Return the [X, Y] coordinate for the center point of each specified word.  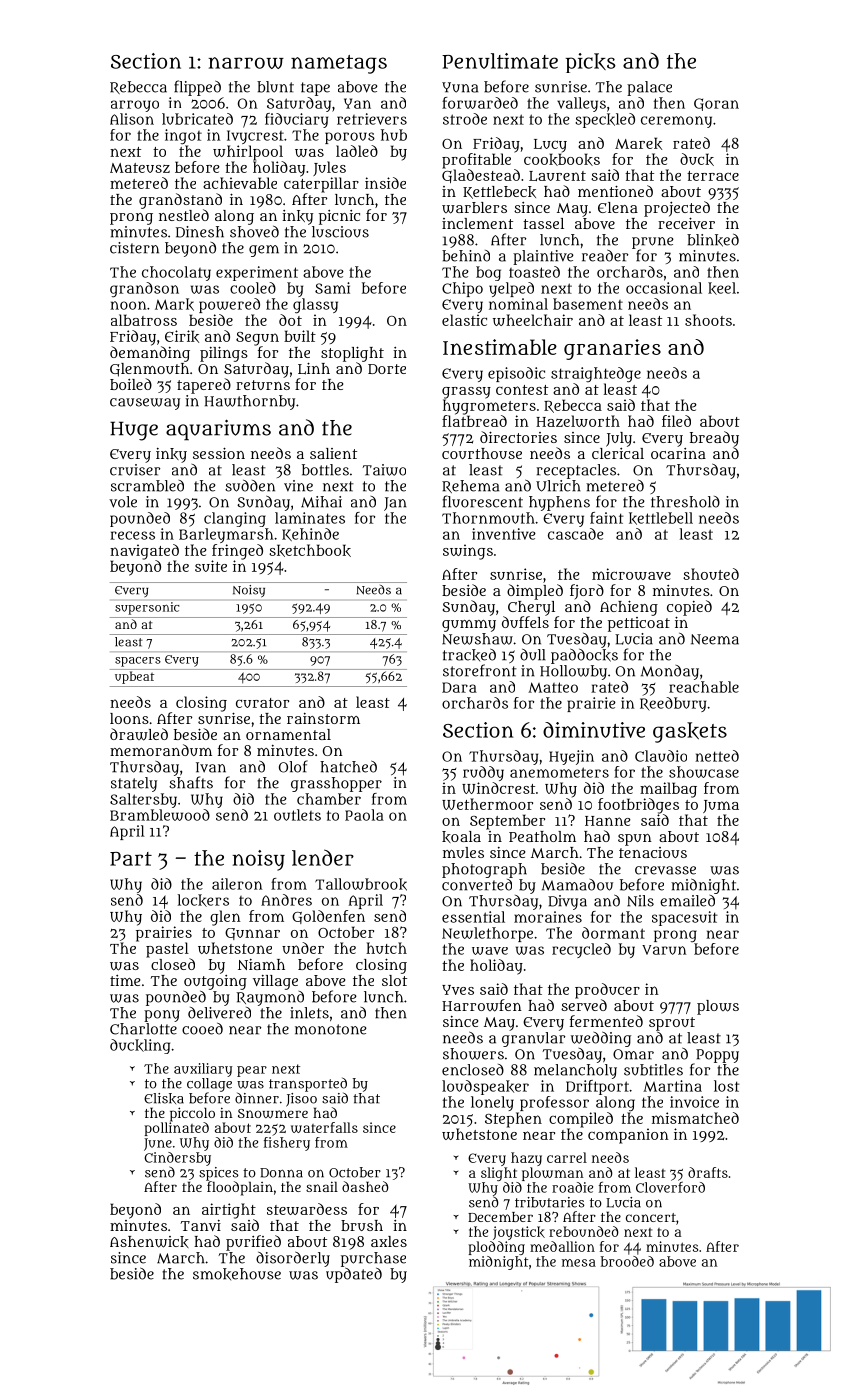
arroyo [135, 106]
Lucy [550, 146]
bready [714, 439]
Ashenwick [149, 1242]
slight [499, 1174]
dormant [613, 933]
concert [651, 1217]
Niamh [261, 964]
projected [677, 209]
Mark [174, 304]
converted [477, 885]
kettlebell [661, 518]
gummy [469, 626]
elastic [464, 320]
